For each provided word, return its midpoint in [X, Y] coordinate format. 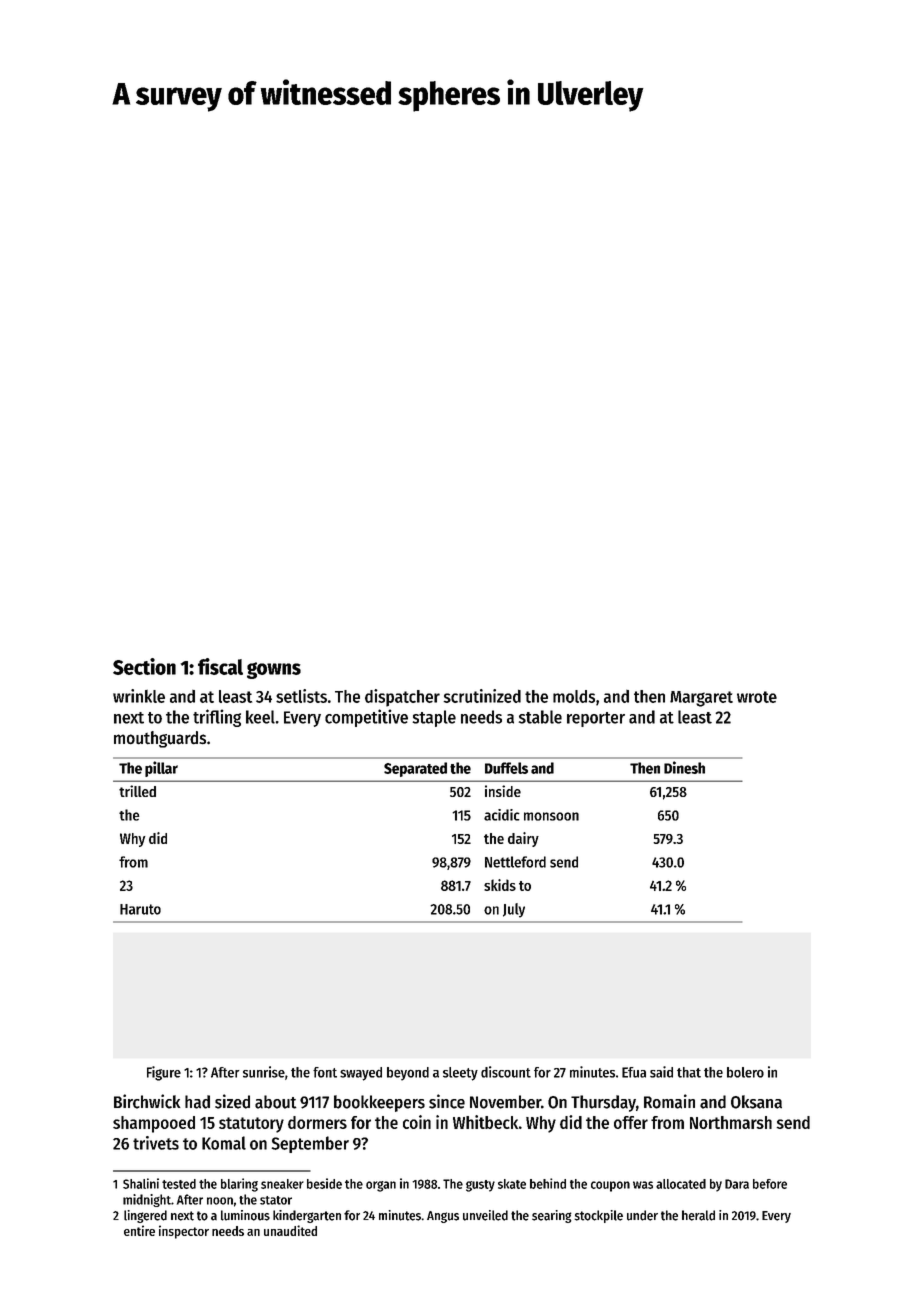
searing [552, 1216]
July [514, 910]
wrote [757, 697]
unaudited [290, 1230]
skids [500, 885]
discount [506, 1072]
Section [144, 666]
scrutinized [482, 696]
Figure [164, 1073]
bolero [745, 1072]
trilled [137, 791]
